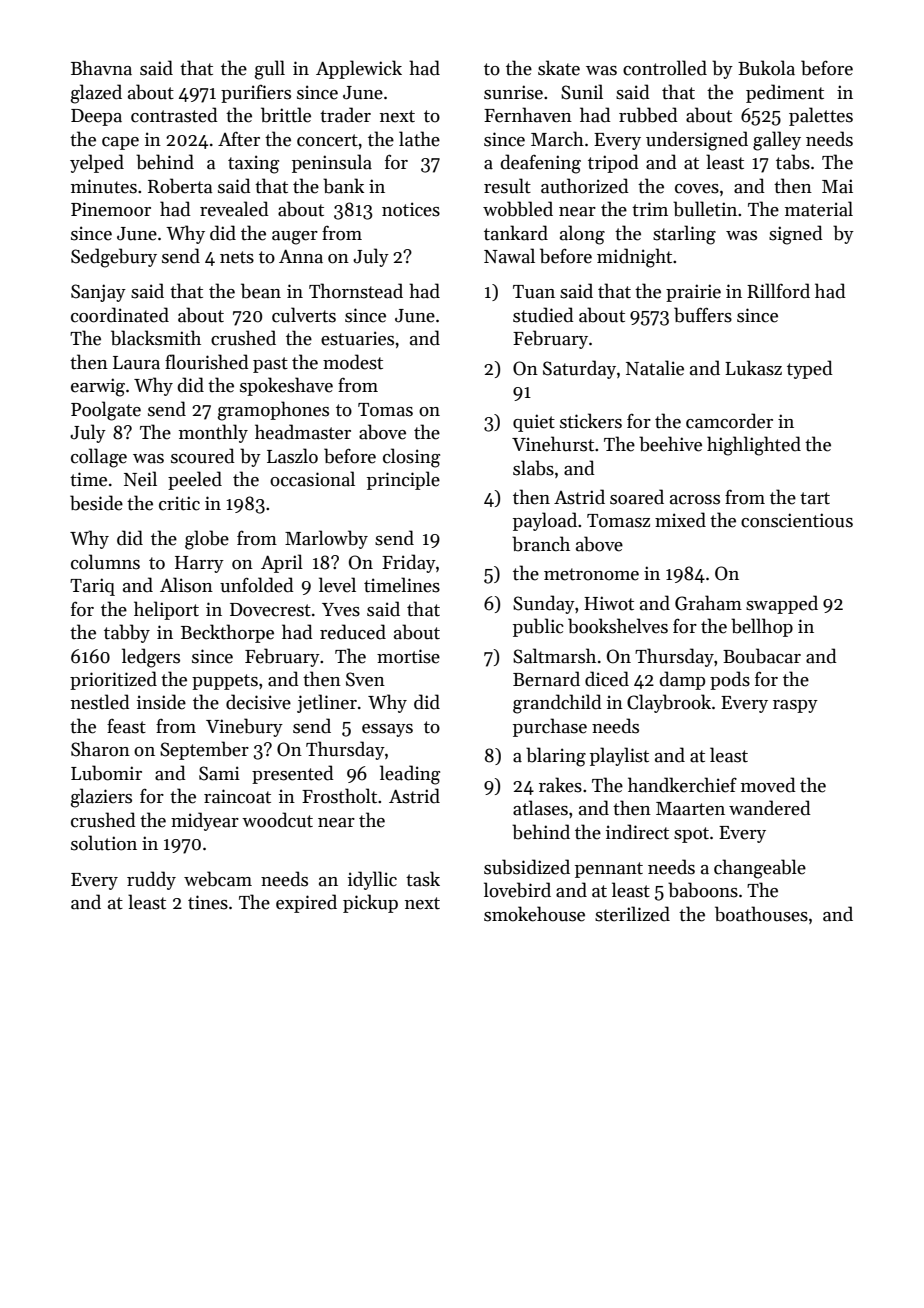 The width and height of the page is (924, 1308). What do you see at coordinates (419, 139) in the page?
I see `lathe` at bounding box center [419, 139].
